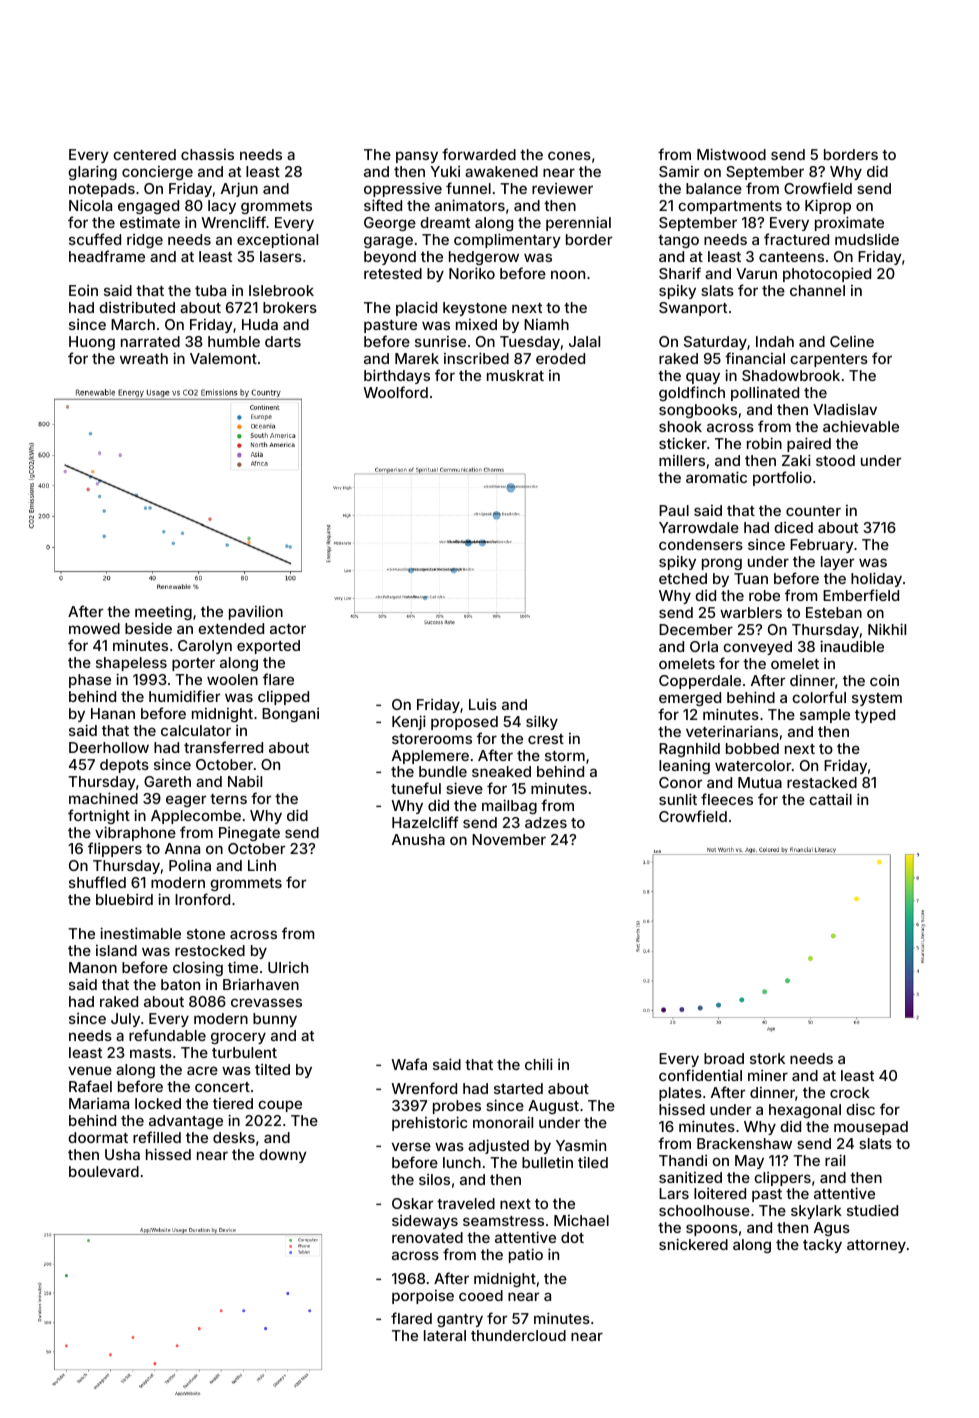 Image resolution: width=979 pixels, height=1418 pixels. I want to click on mailbag, so click(509, 806).
